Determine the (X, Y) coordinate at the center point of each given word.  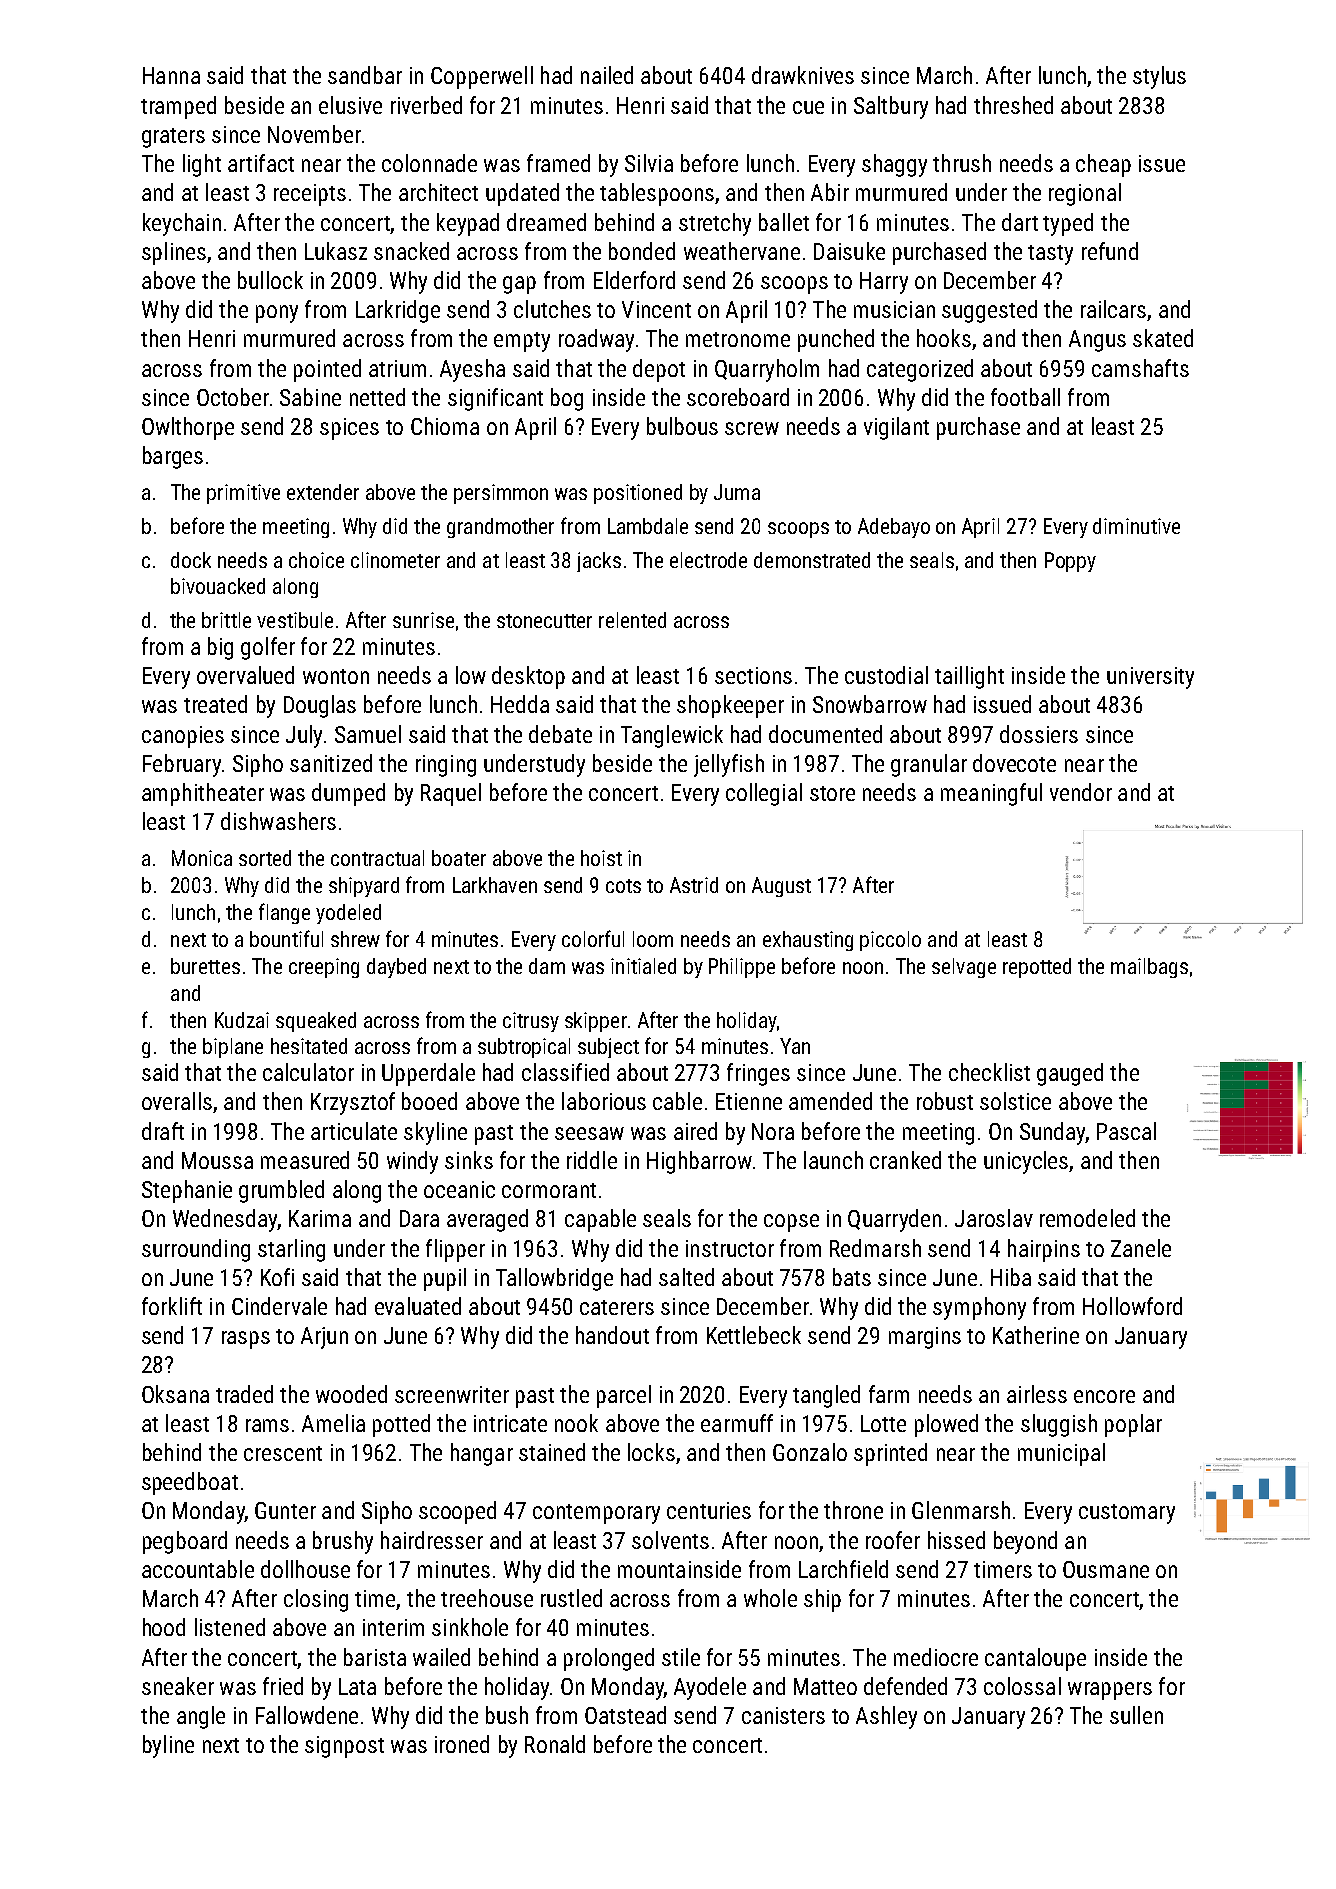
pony (277, 314)
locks (651, 1452)
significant (495, 399)
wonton (336, 676)
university (1150, 678)
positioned (638, 494)
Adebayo (894, 528)
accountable (198, 1569)
